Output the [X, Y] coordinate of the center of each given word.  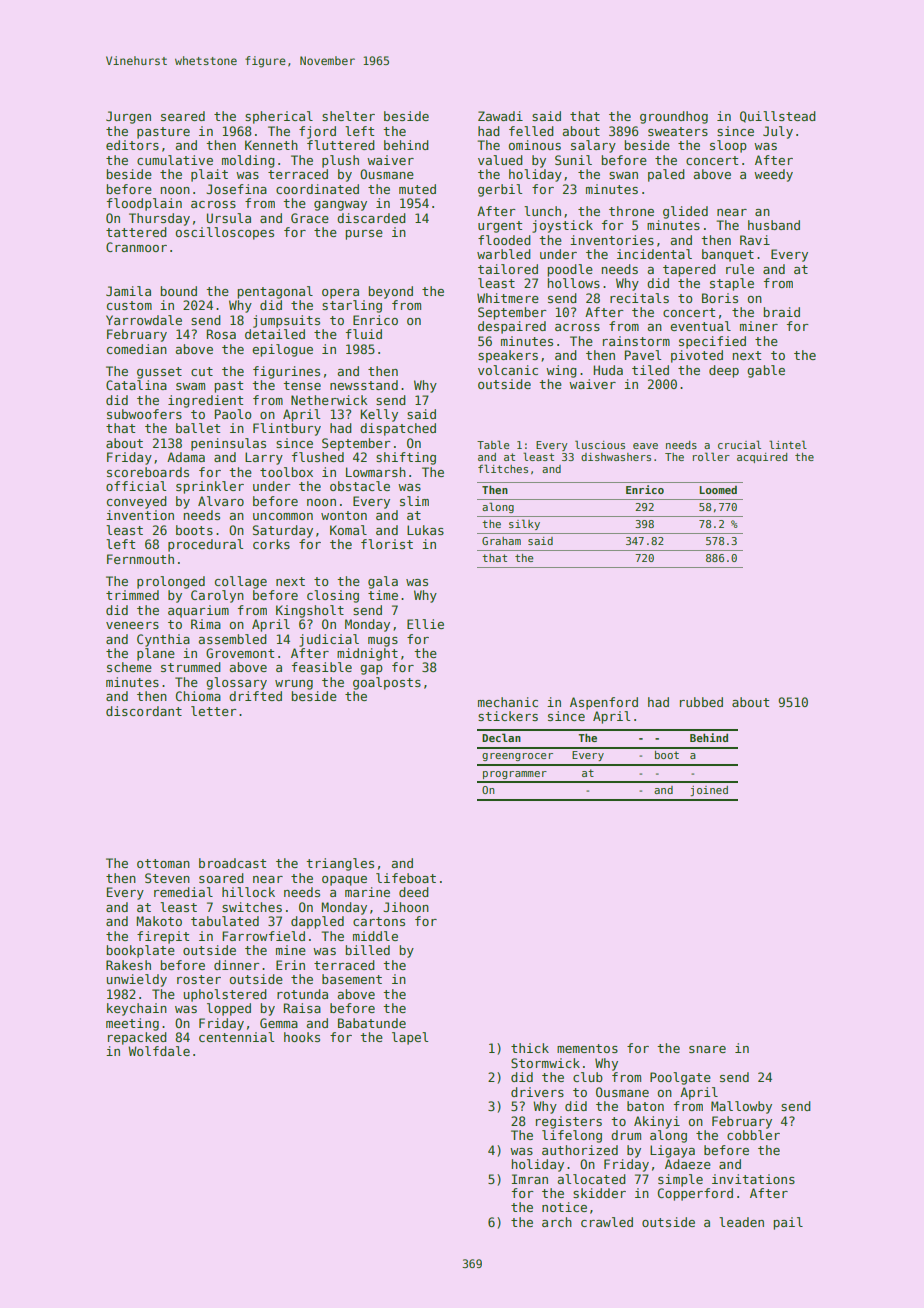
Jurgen [128, 117]
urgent [500, 227]
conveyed [137, 502]
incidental [654, 254]
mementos [587, 1048]
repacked [137, 1038]
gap [371, 670]
